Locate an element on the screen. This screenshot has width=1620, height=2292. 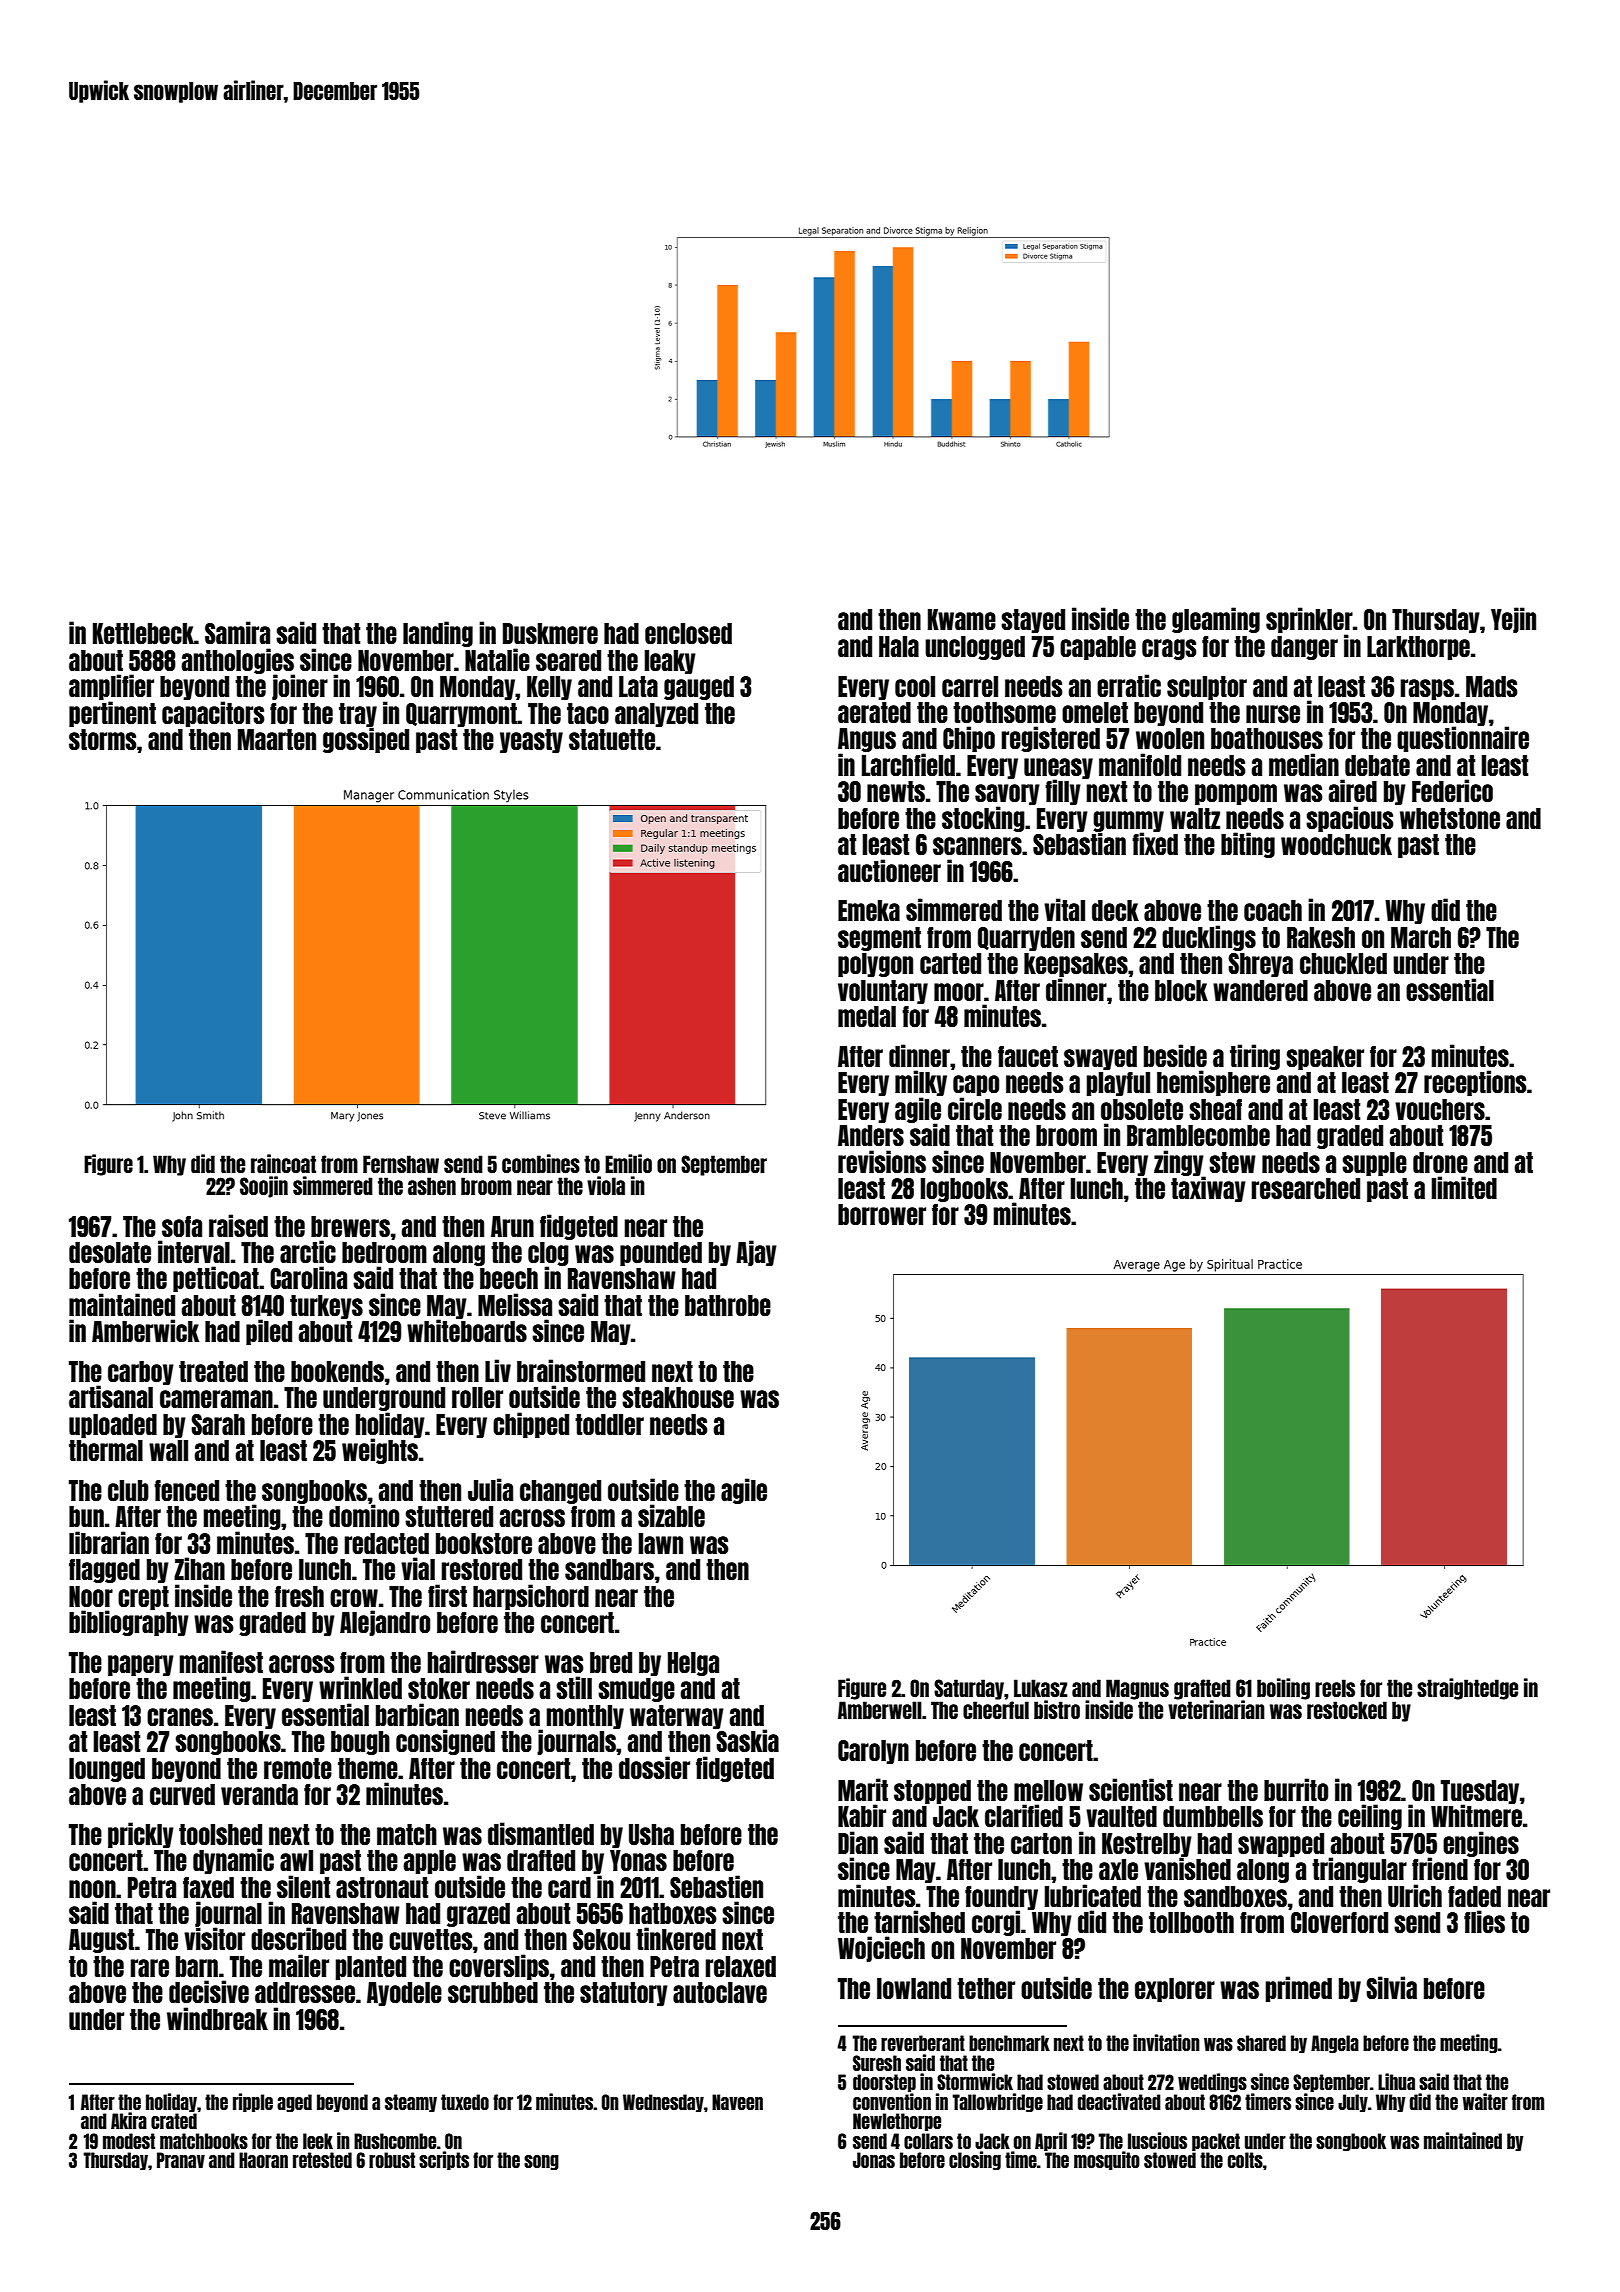
Duskmere is located at coordinates (550, 633).
